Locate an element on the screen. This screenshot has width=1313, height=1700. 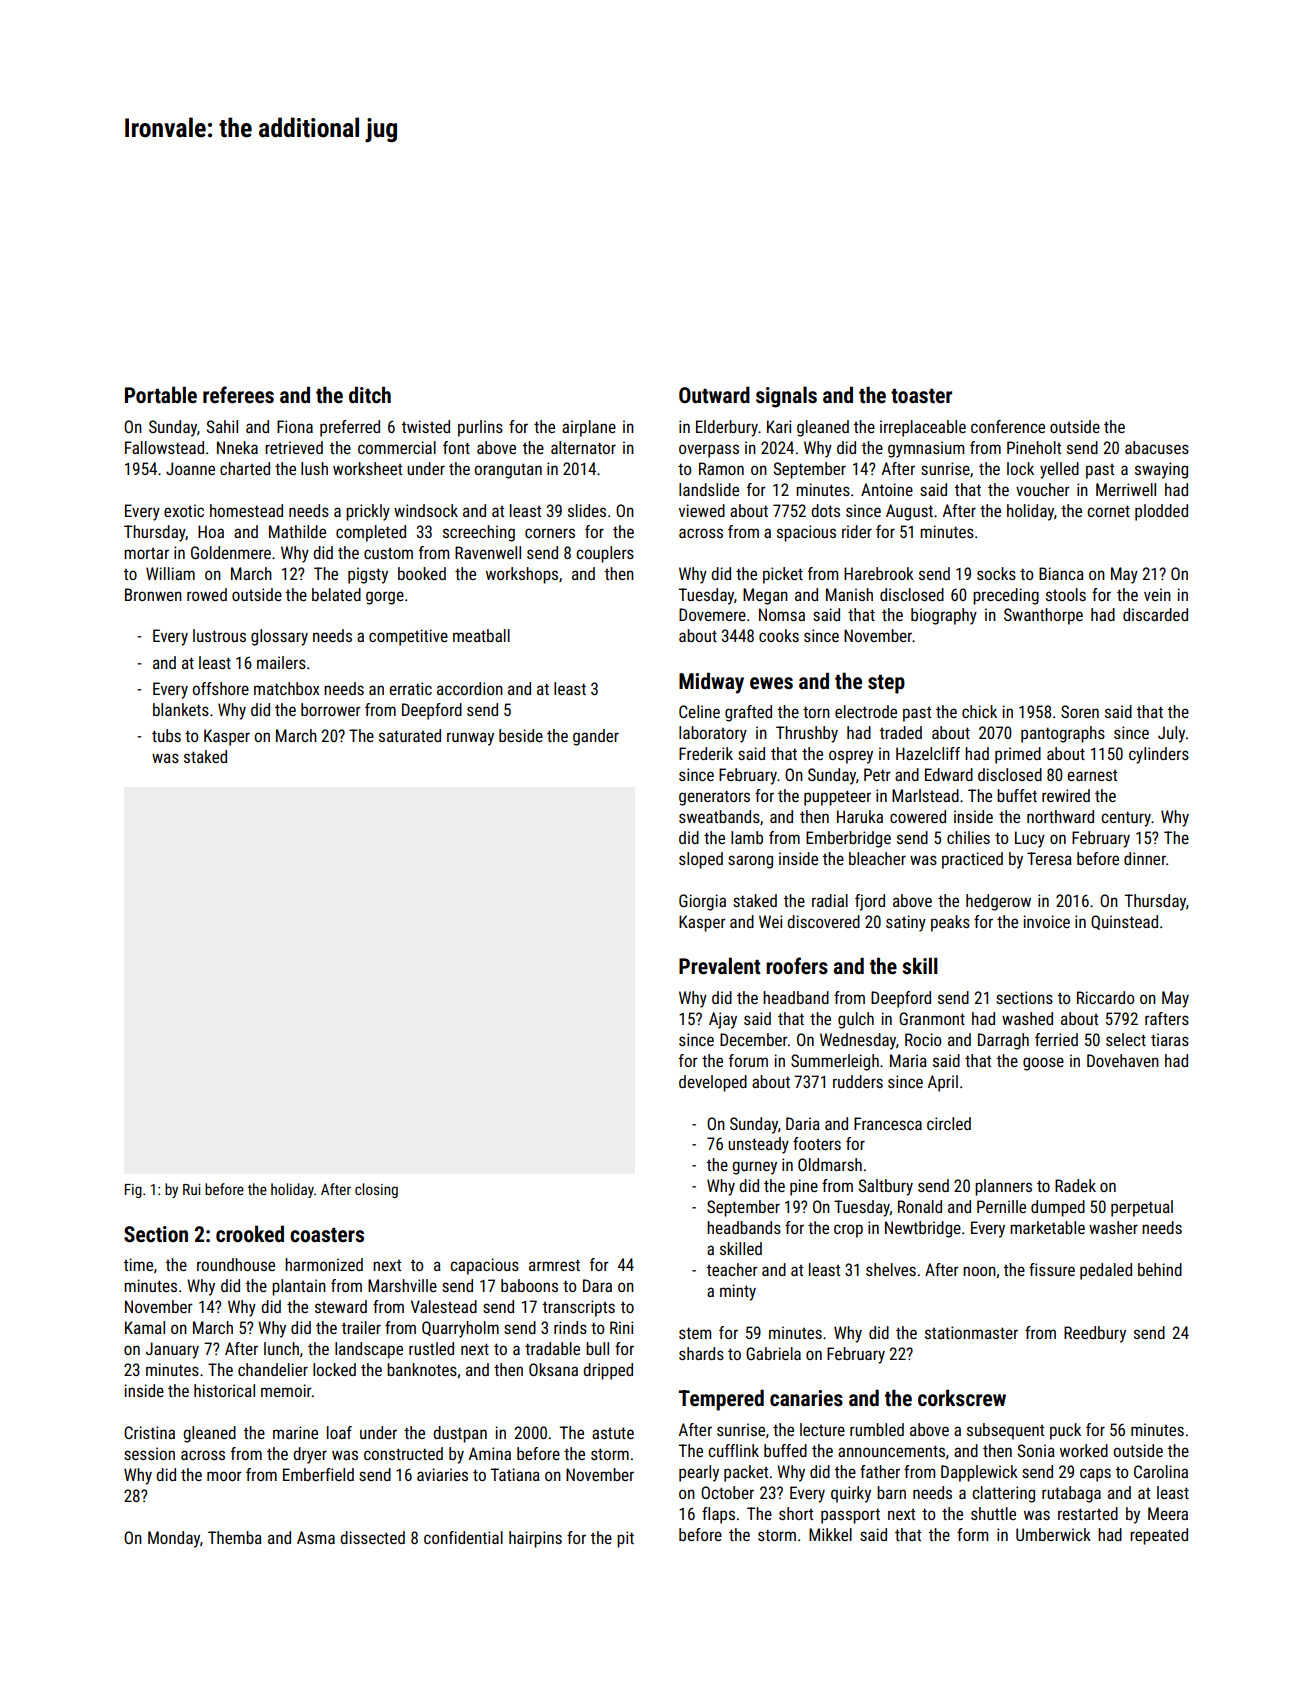
tubs is located at coordinates (166, 735).
